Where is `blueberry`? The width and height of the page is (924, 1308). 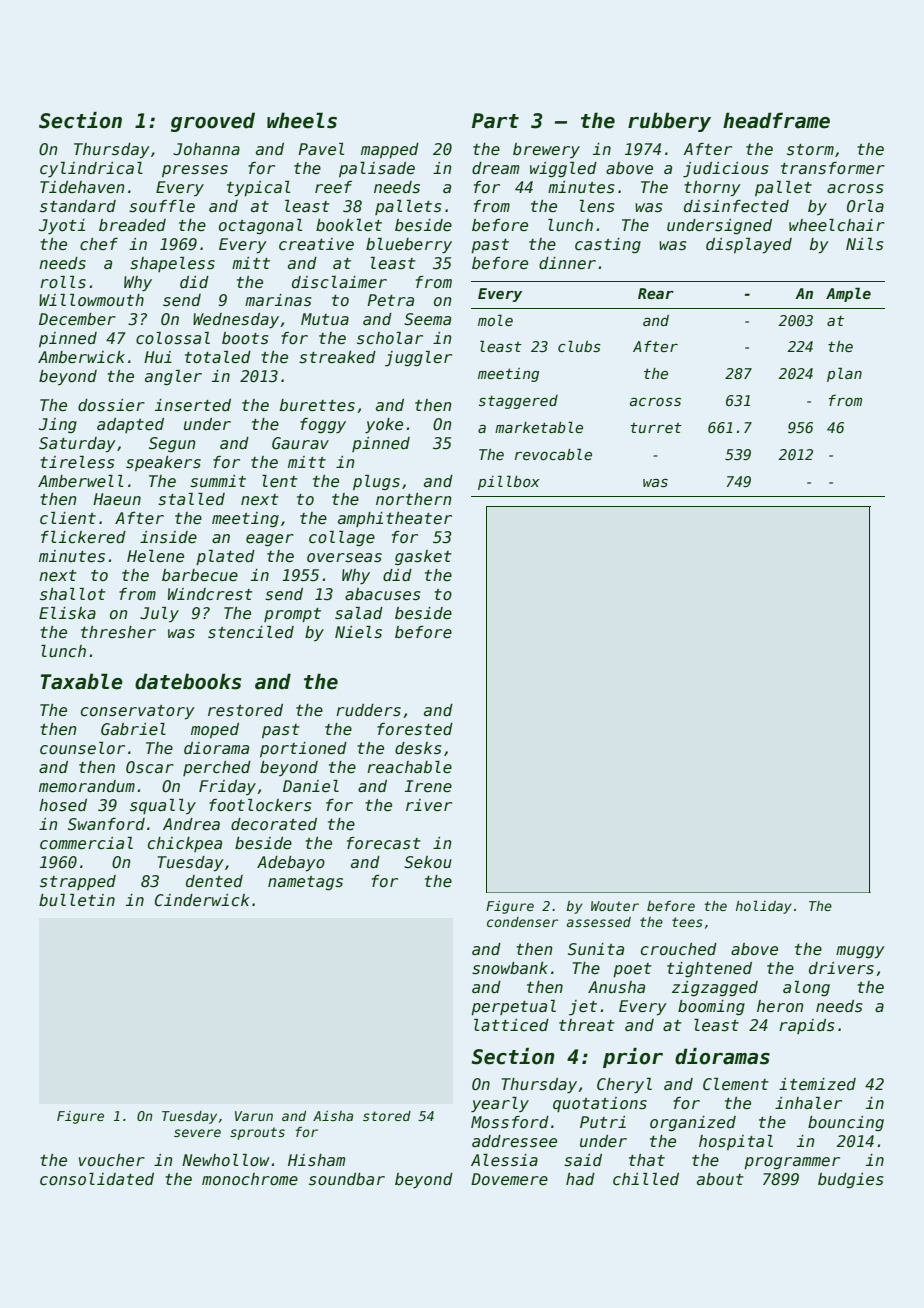 blueberry is located at coordinates (409, 246).
